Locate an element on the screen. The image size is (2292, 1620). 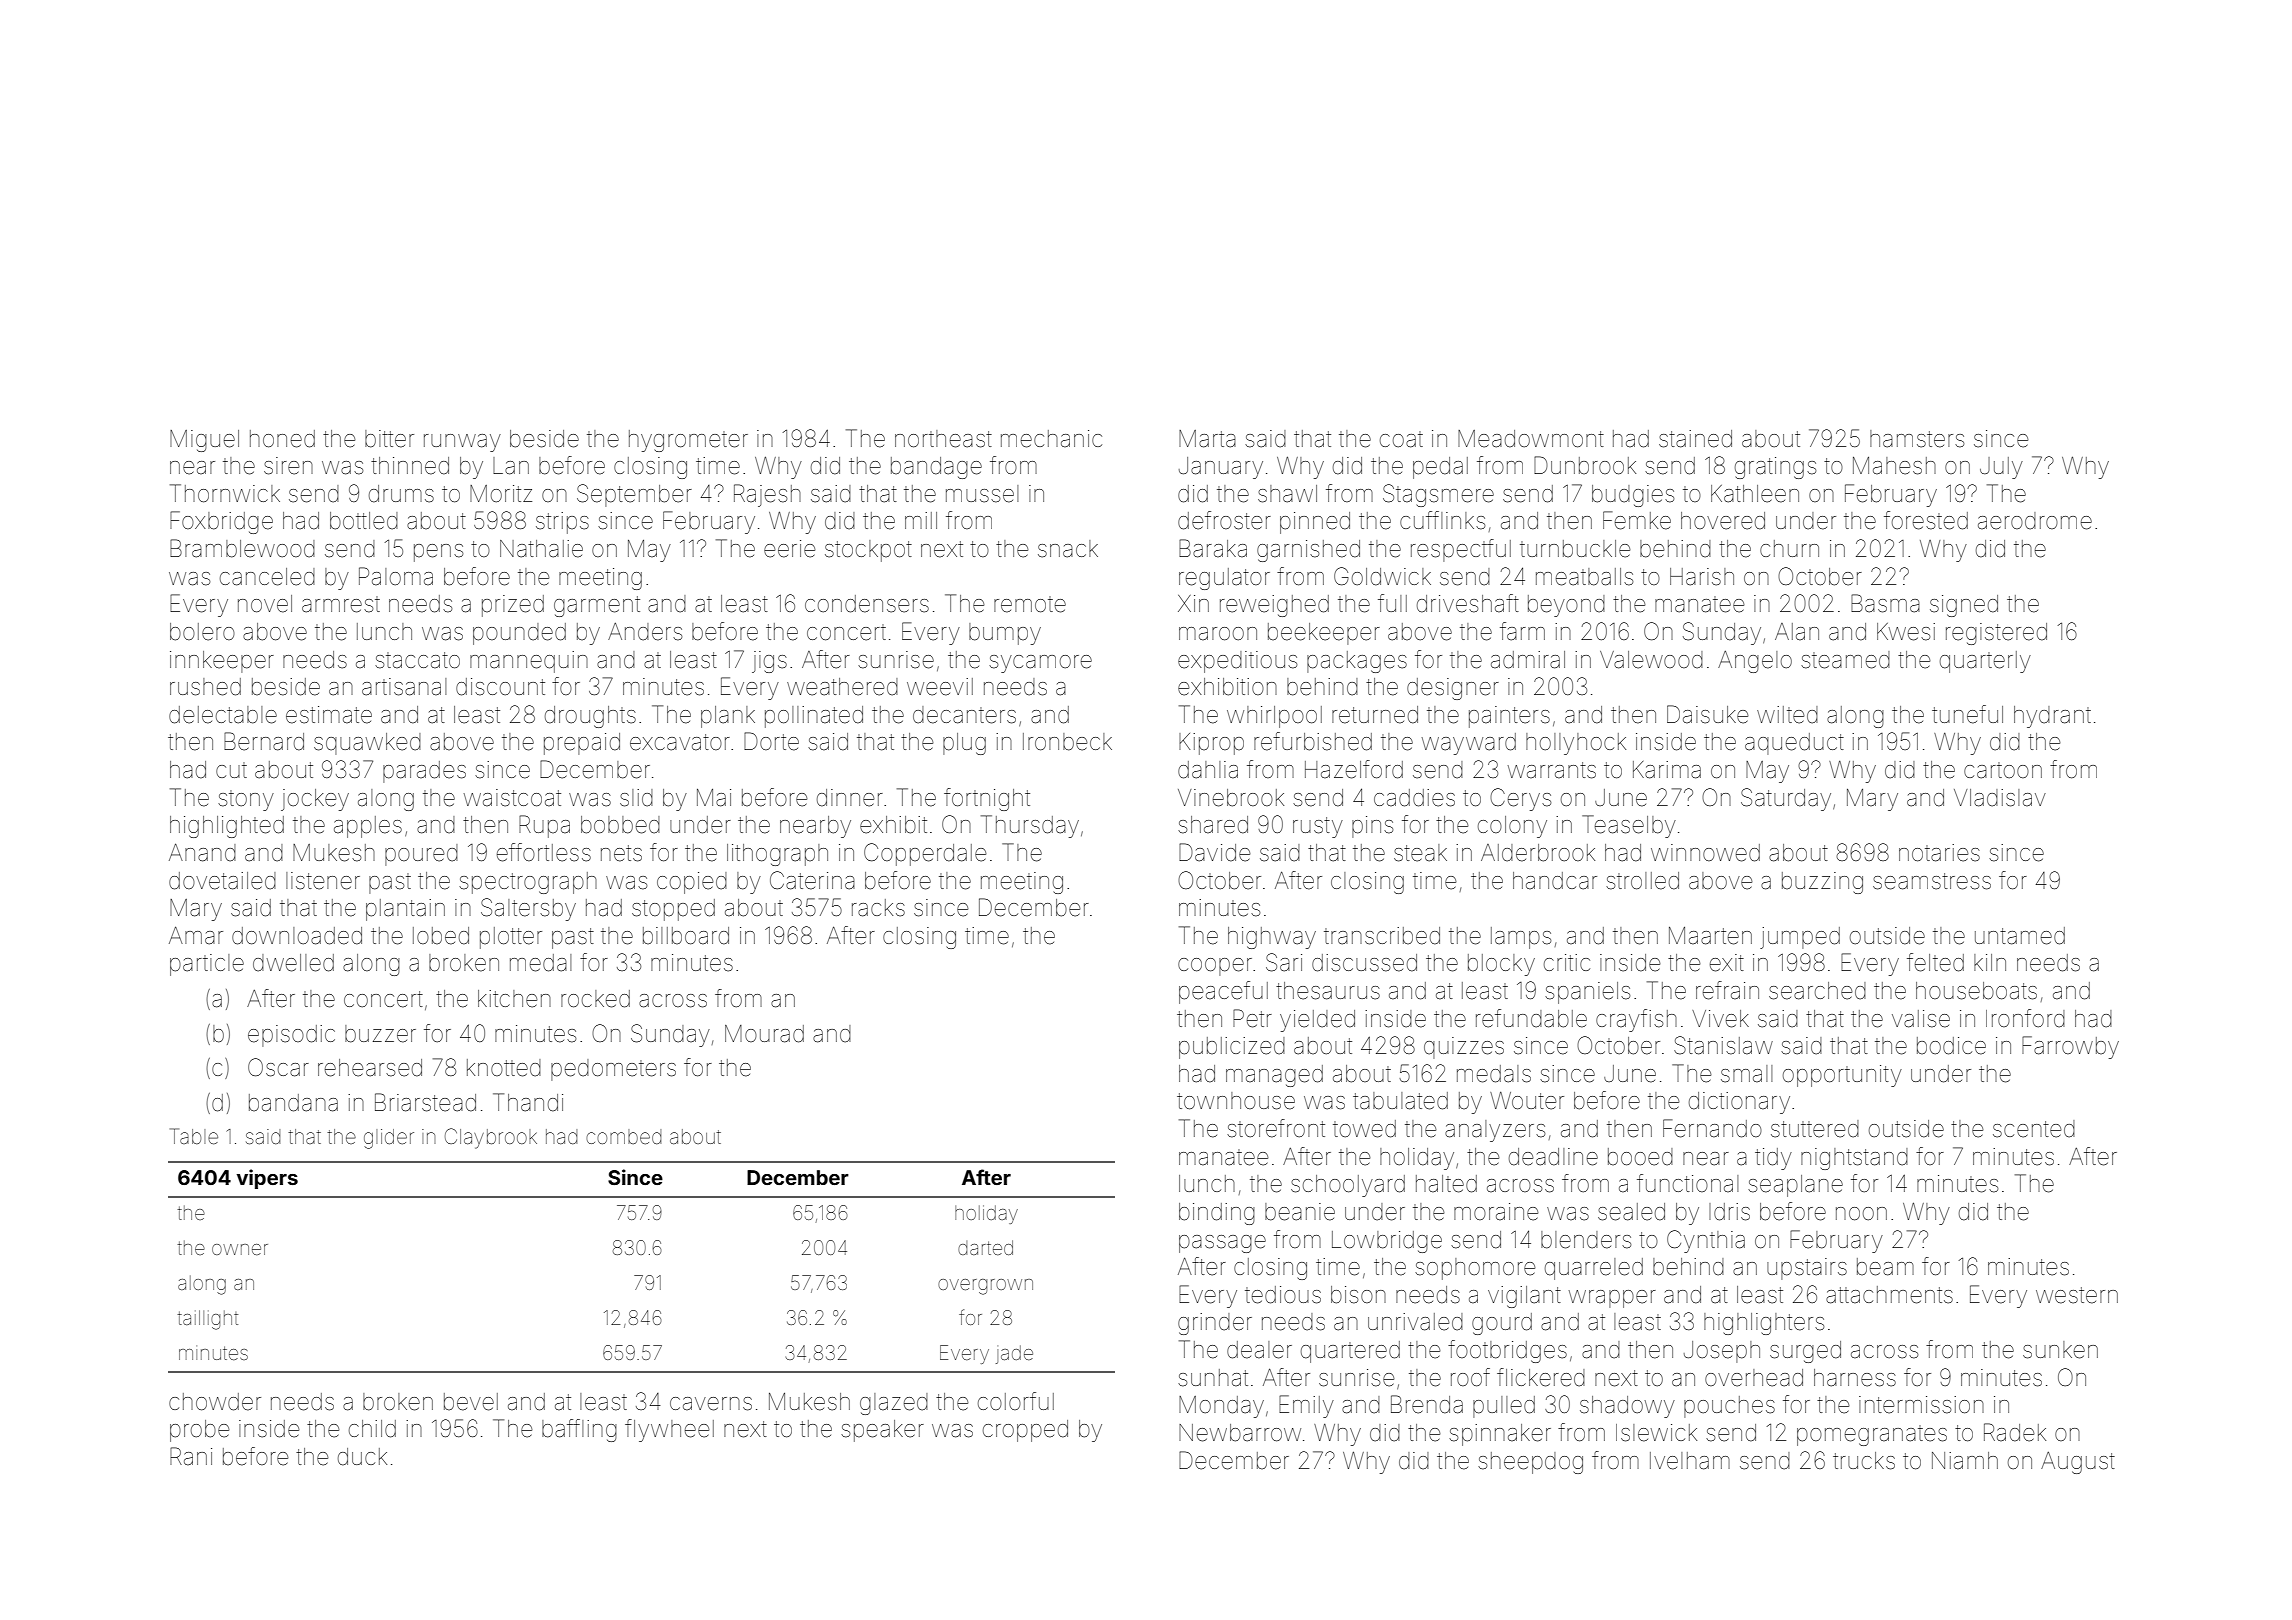
Bramblewood is located at coordinates (242, 548).
